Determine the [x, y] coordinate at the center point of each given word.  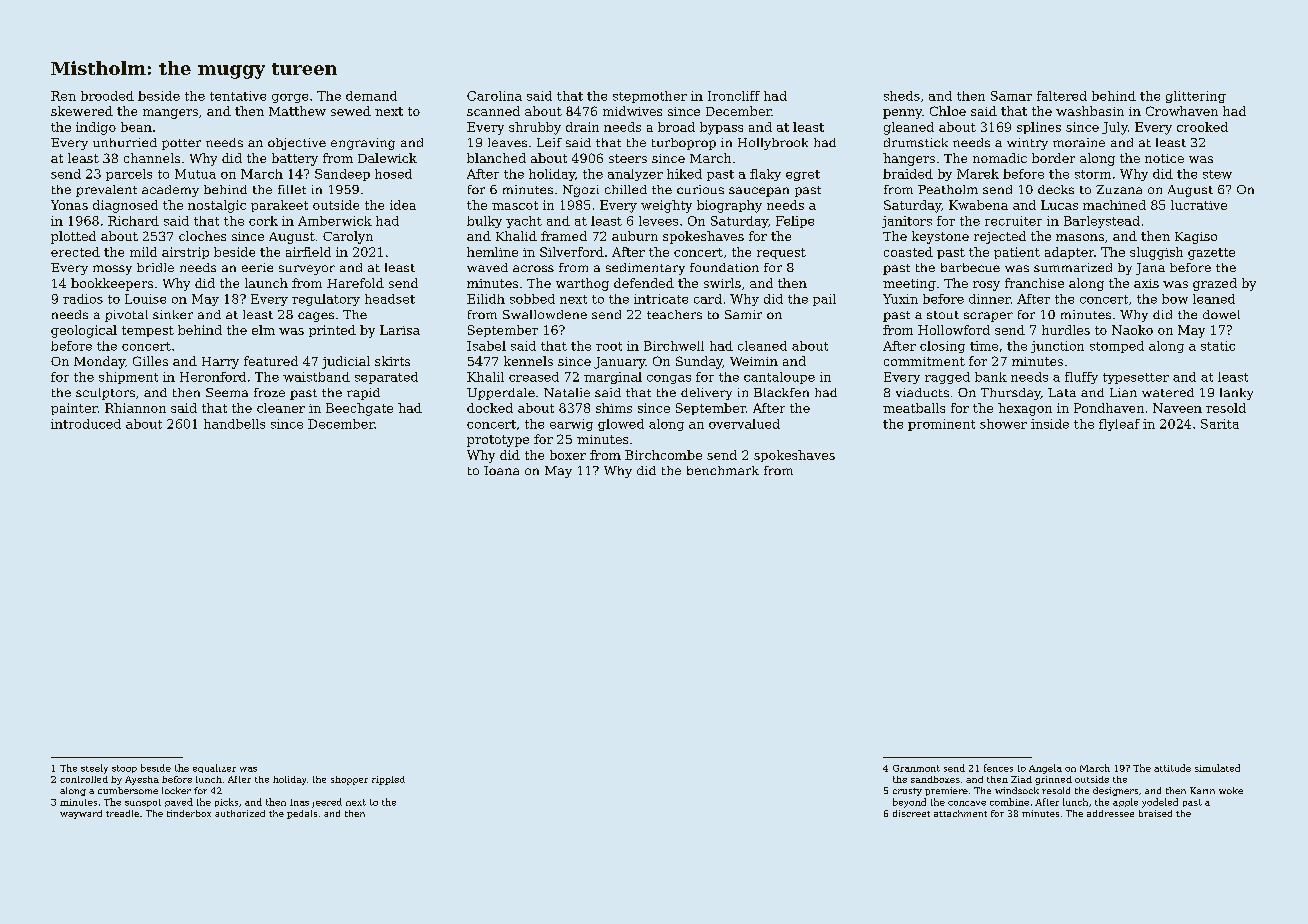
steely [94, 769]
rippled [388, 780]
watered [1168, 392]
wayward [81, 814]
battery [295, 159]
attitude [1172, 768]
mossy [112, 270]
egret [803, 175]
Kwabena [978, 205]
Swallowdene [545, 314]
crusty [907, 792]
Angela [1045, 769]
